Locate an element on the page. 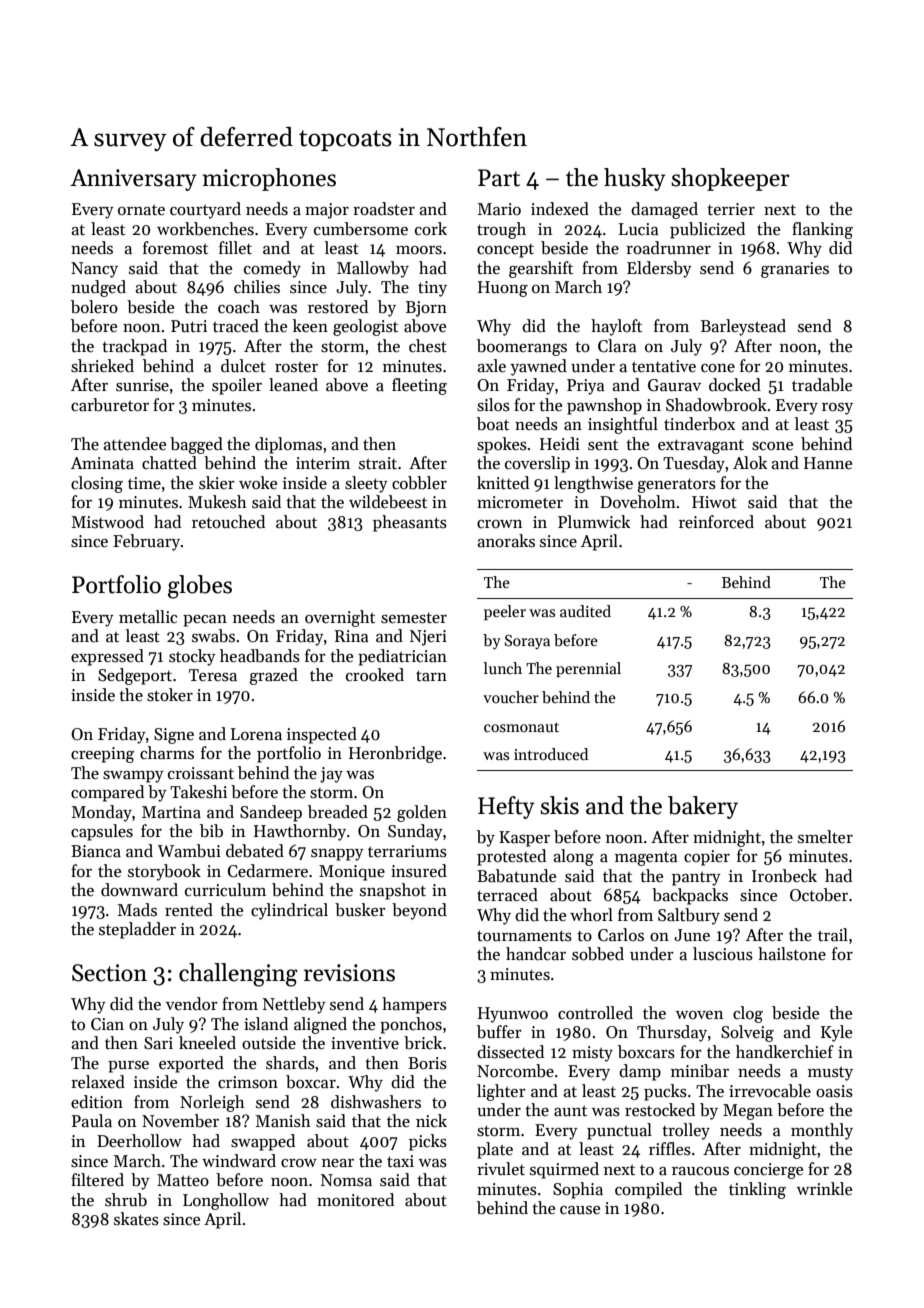 Image resolution: width=924 pixels, height=1308 pixels. busker is located at coordinates (360, 910).
